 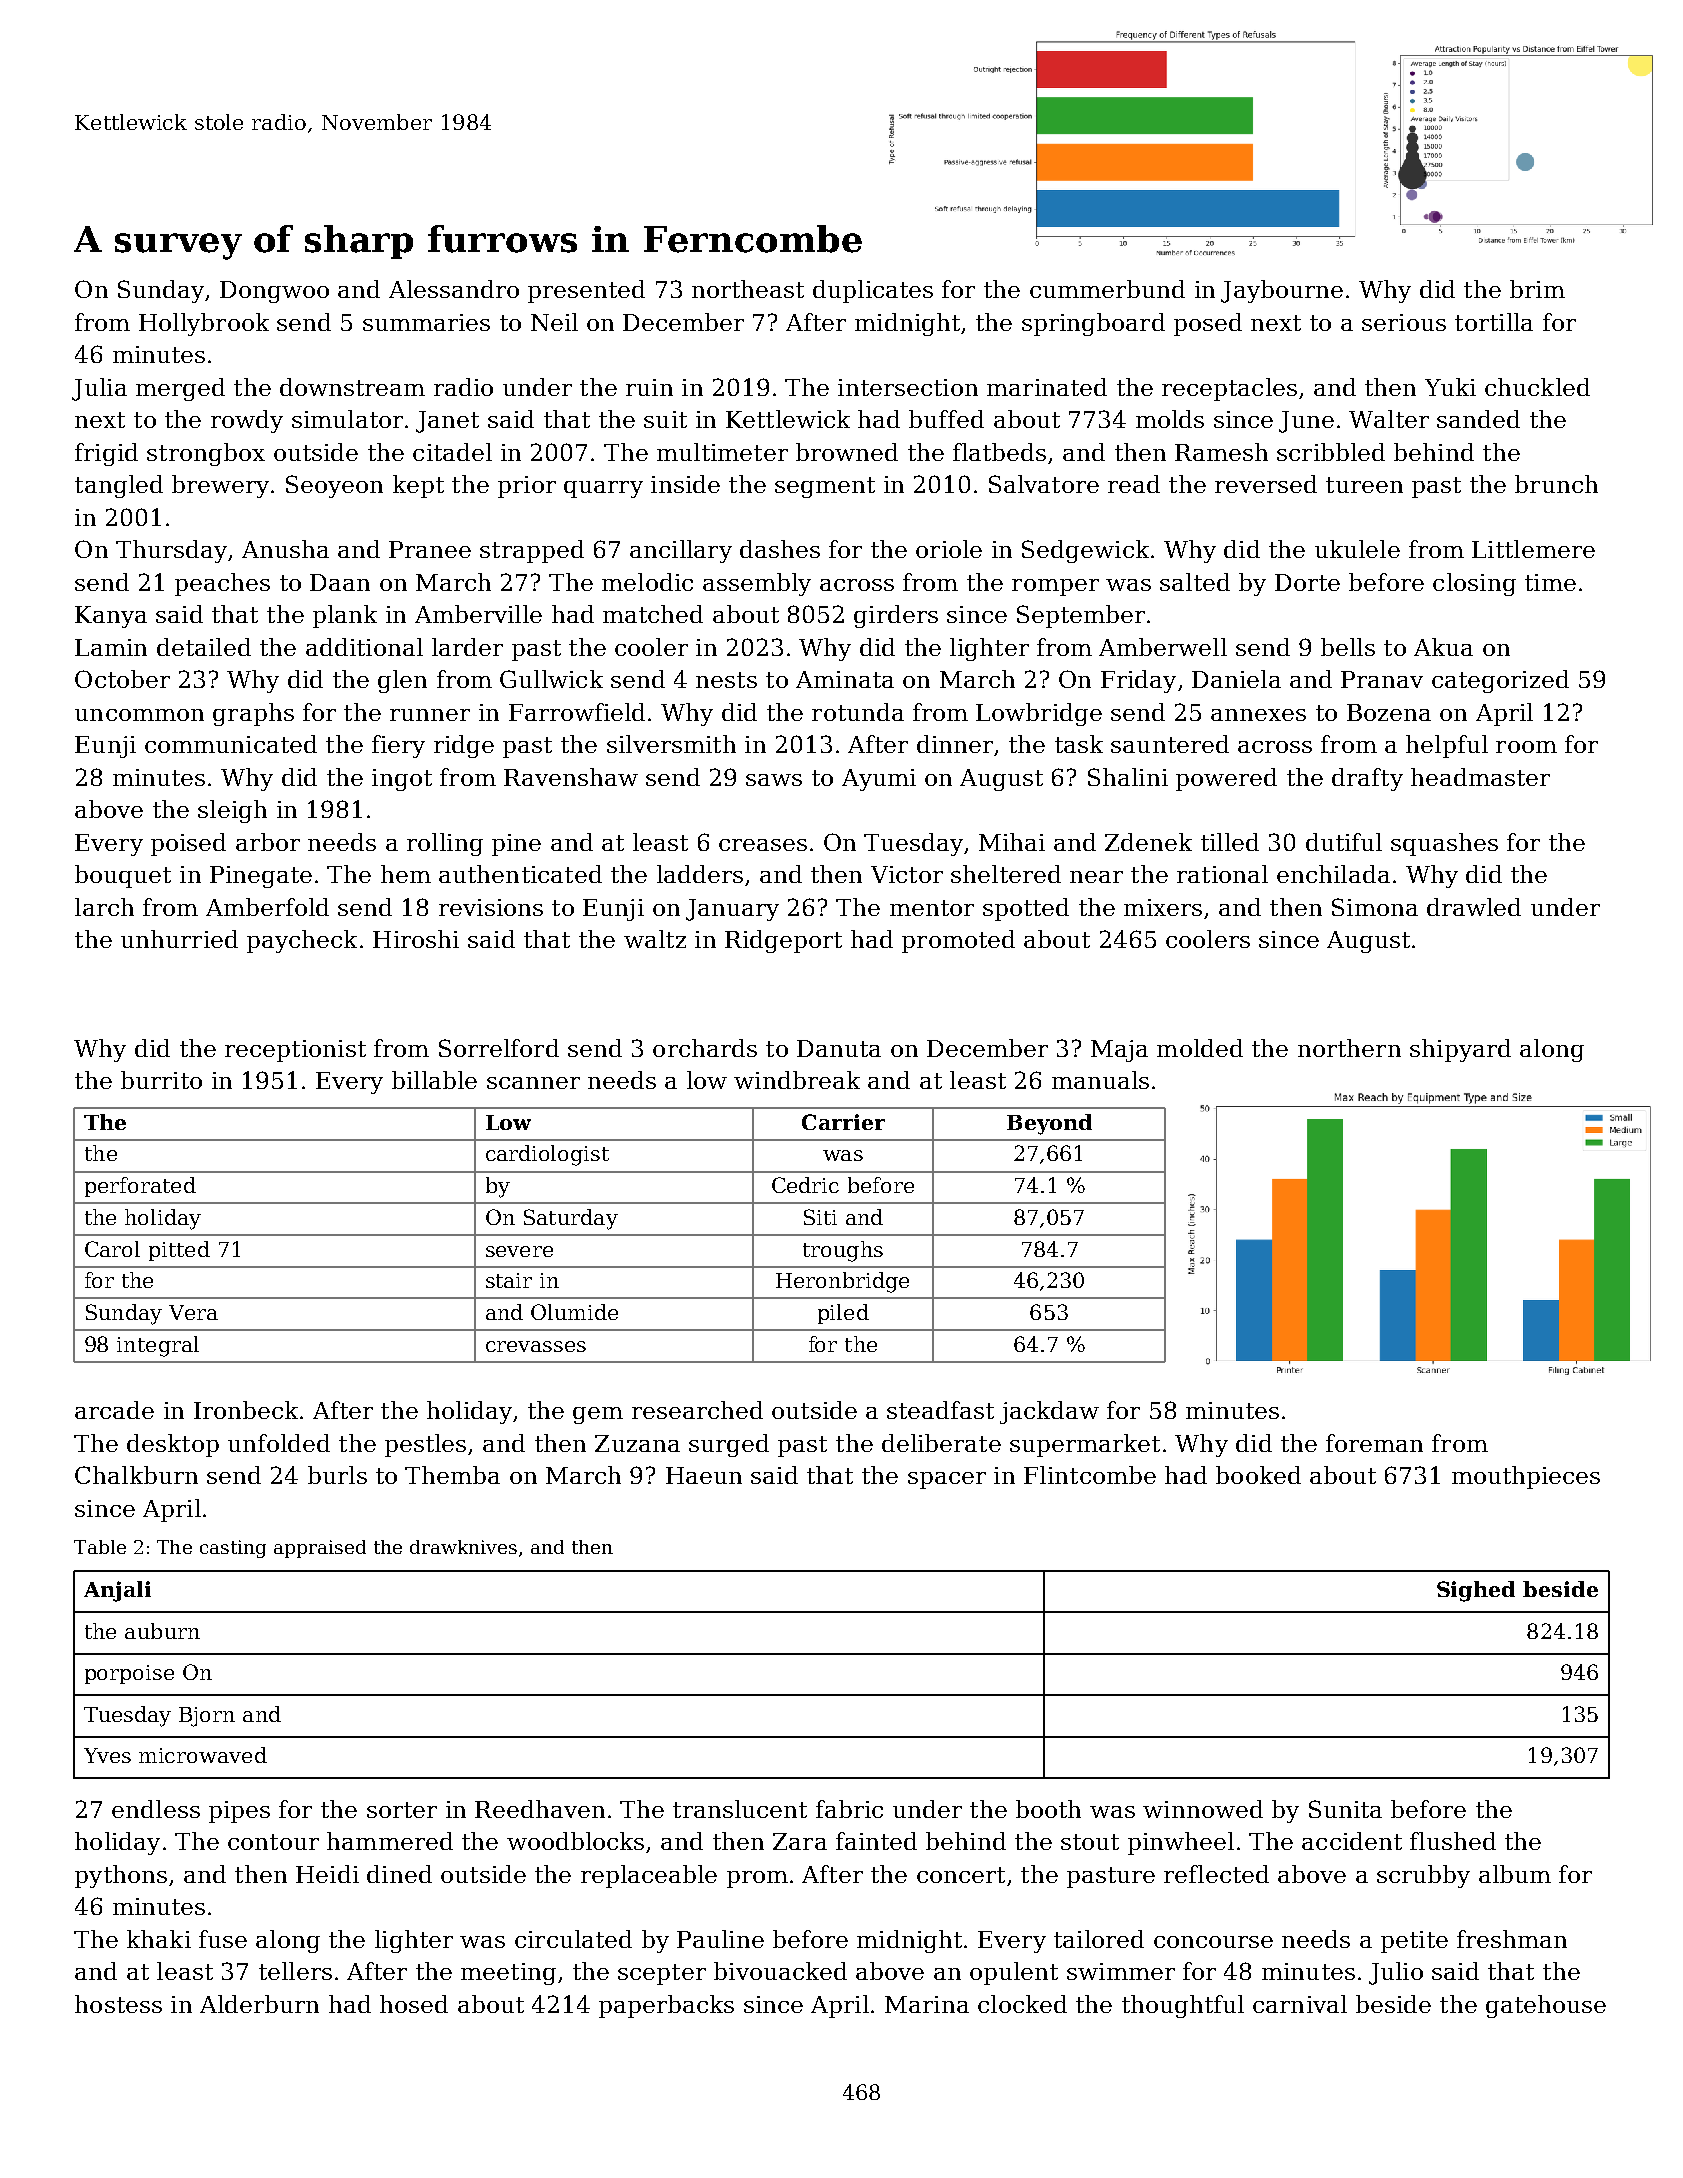 What do you see at coordinates (949, 549) in the screenshot?
I see `oriole` at bounding box center [949, 549].
